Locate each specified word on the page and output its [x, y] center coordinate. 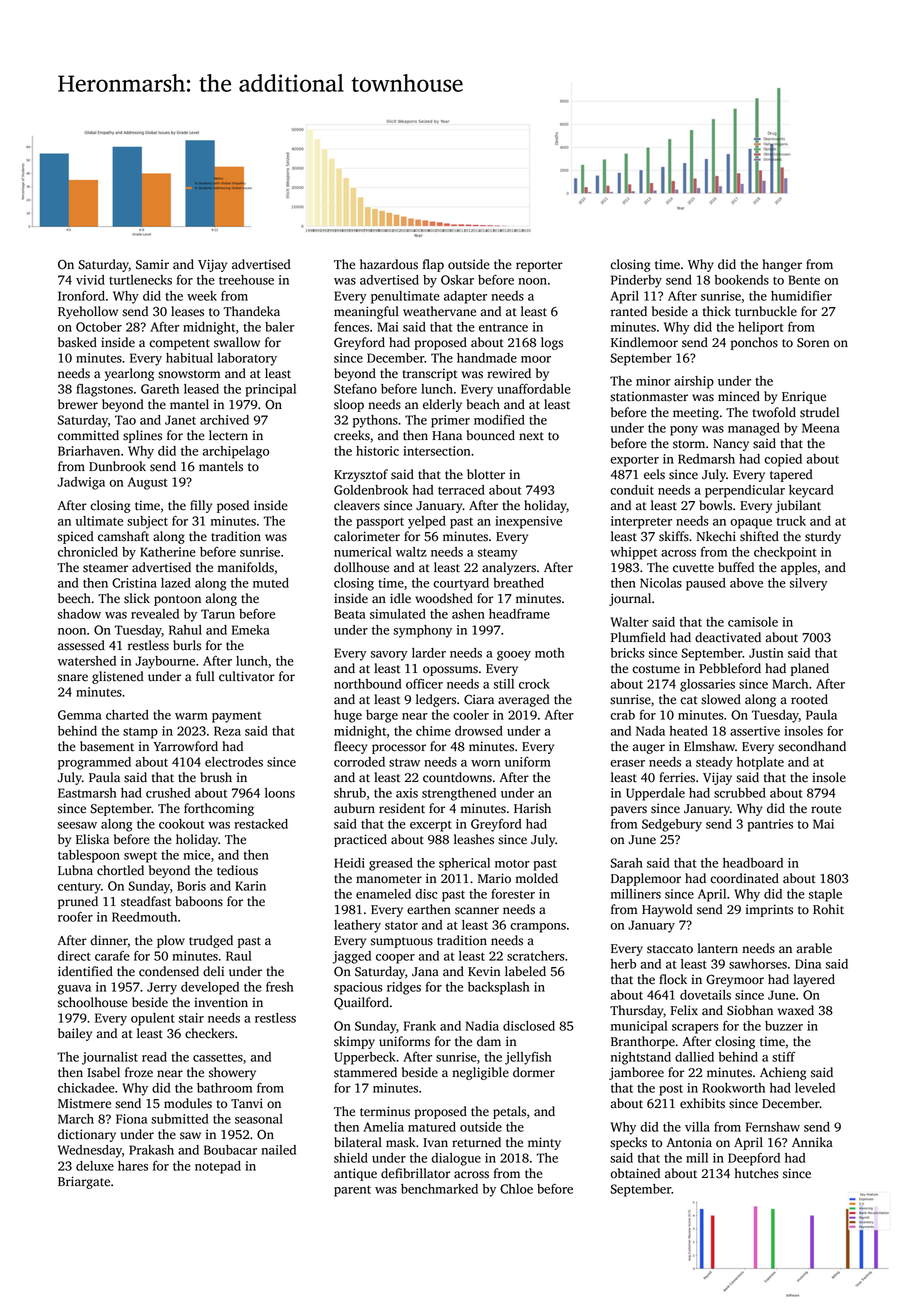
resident [402, 808]
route [826, 809]
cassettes [218, 1057]
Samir [152, 264]
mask [400, 1142]
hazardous [389, 264]
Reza [227, 731]
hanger [782, 265]
